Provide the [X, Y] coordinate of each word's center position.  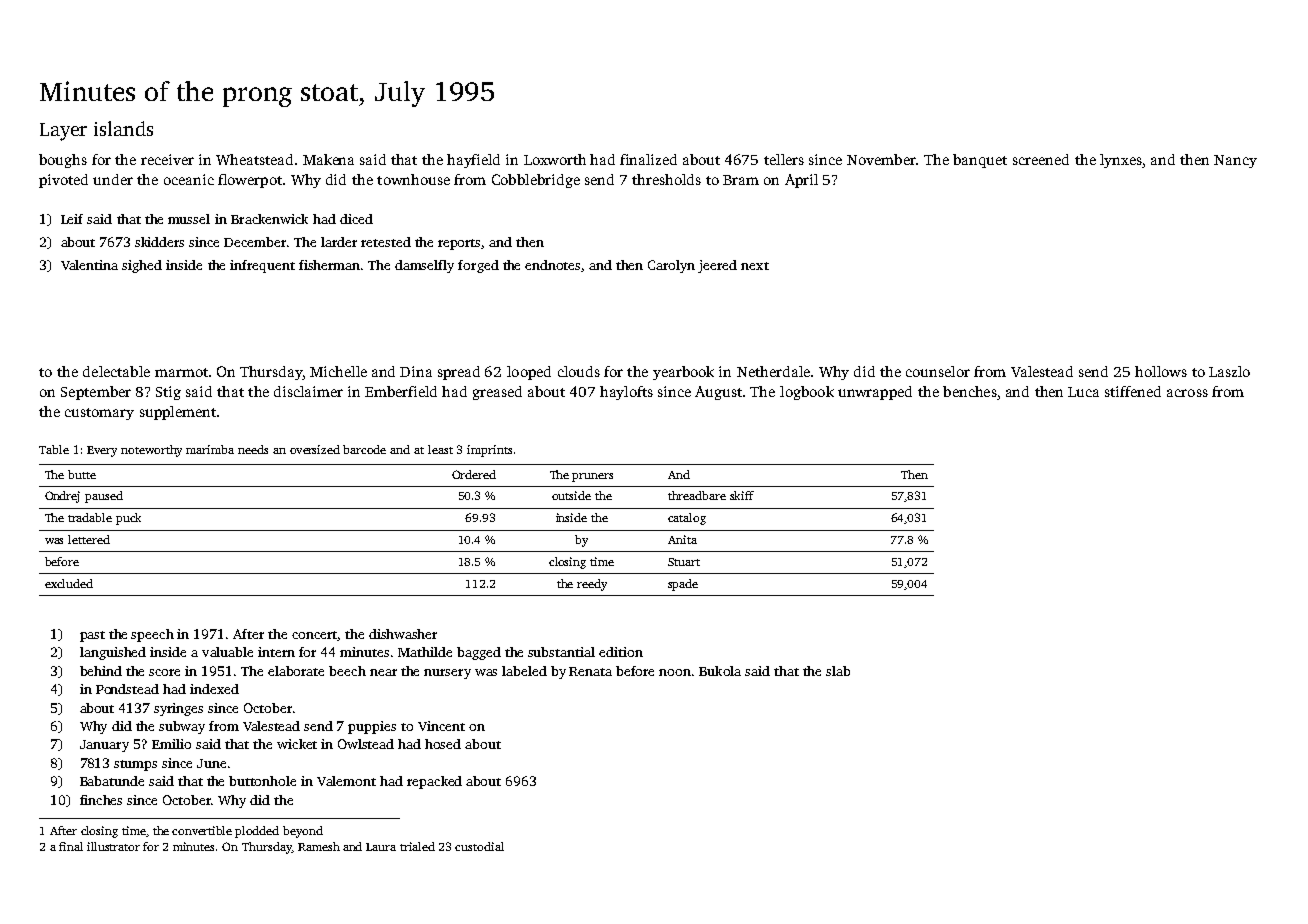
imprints [489, 451]
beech [347, 671]
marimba [210, 449]
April [801, 181]
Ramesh [319, 846]
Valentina [89, 265]
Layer [63, 132]
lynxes [1121, 161]
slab [838, 671]
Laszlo [1229, 371]
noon [675, 672]
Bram [741, 180]
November [881, 159]
